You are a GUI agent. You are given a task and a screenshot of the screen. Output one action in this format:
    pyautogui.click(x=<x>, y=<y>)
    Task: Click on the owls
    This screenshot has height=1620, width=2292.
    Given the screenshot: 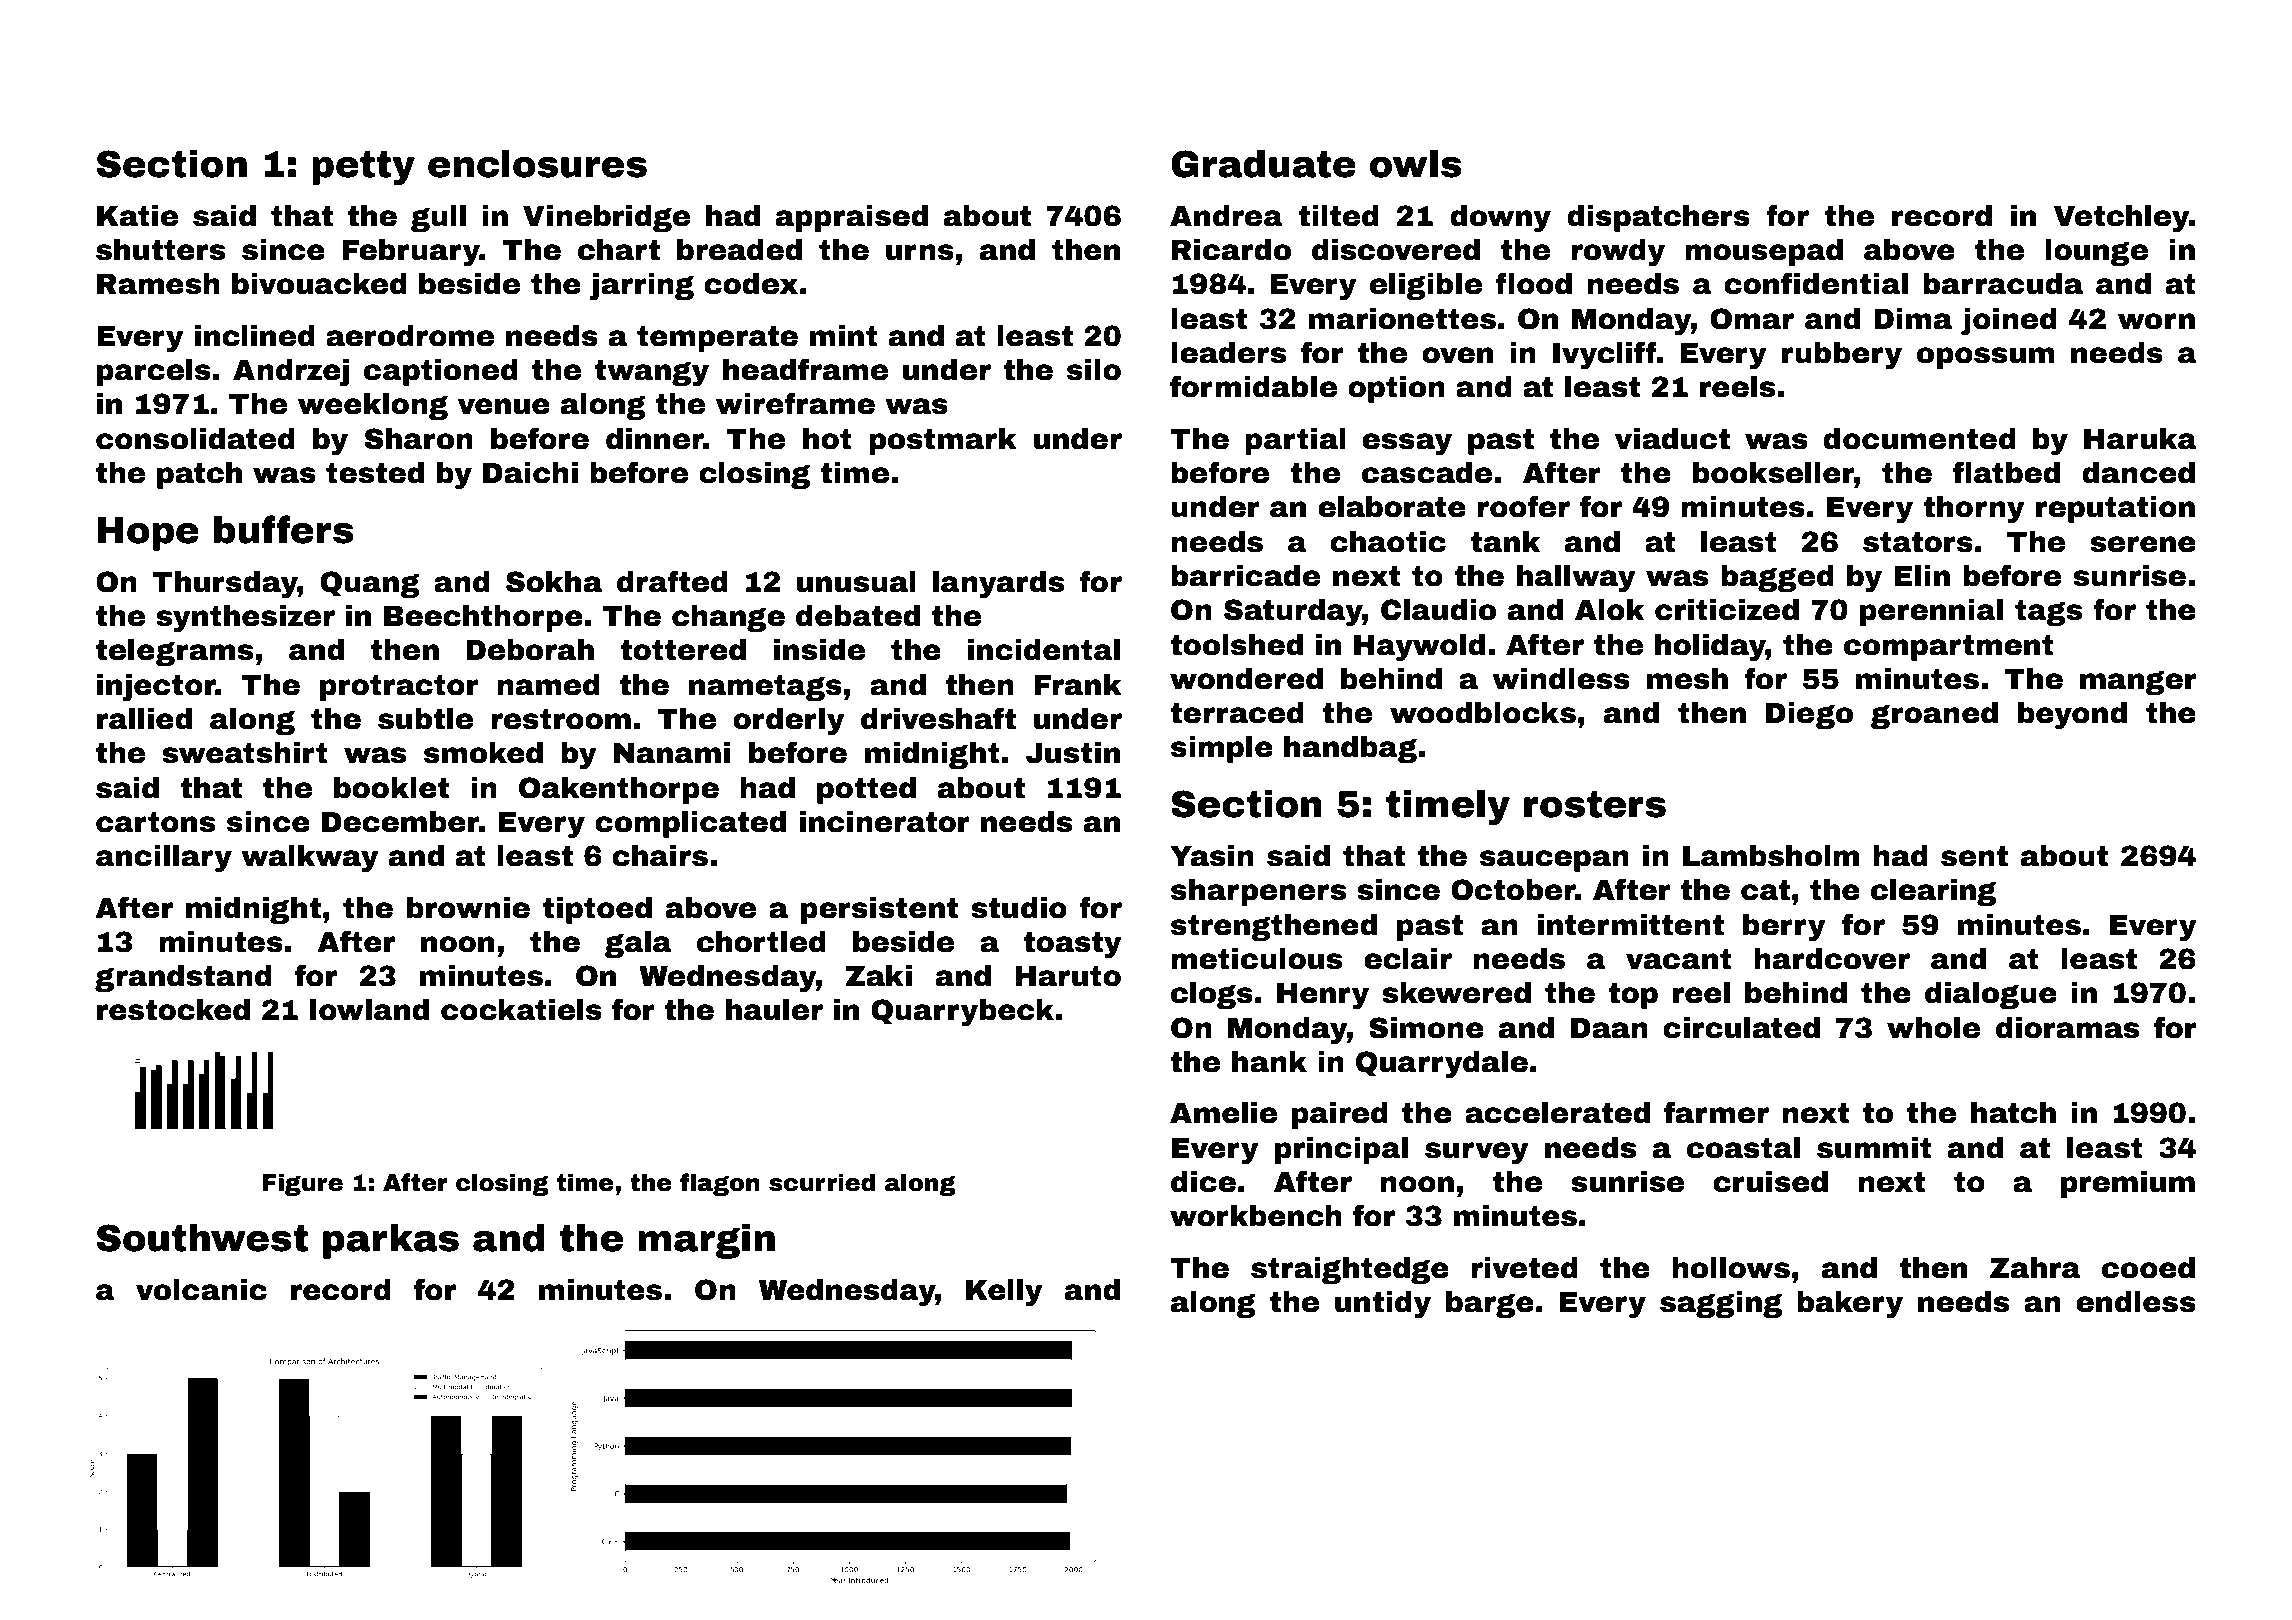 What is the action you would take?
    pyautogui.click(x=1416, y=164)
